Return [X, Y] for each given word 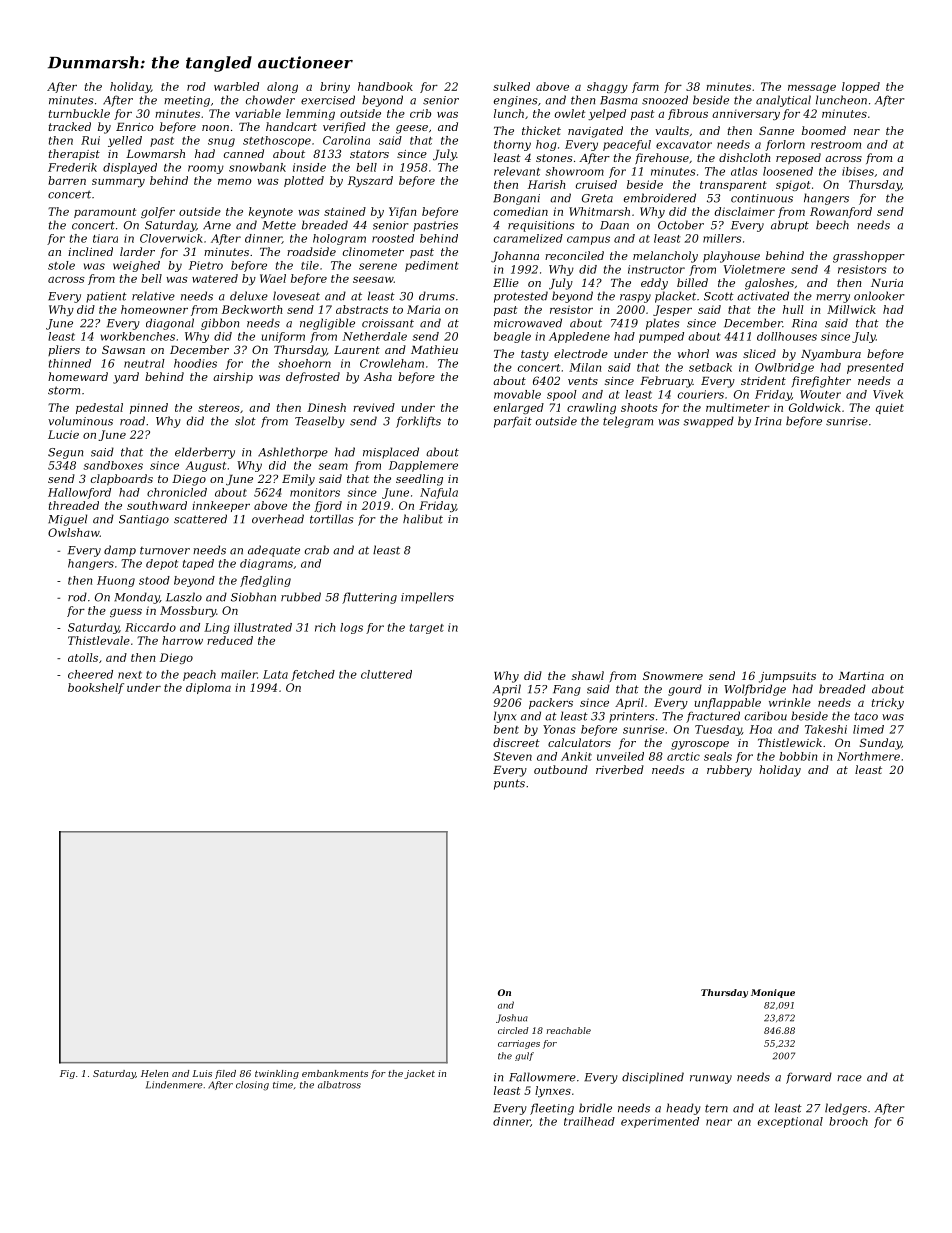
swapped [708, 422]
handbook [385, 86]
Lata [275, 674]
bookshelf [96, 688]
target [427, 629]
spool [562, 395]
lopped [861, 87]
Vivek [888, 394]
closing [252, 1086]
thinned [70, 363]
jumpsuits [787, 677]
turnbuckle [79, 113]
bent [506, 729]
